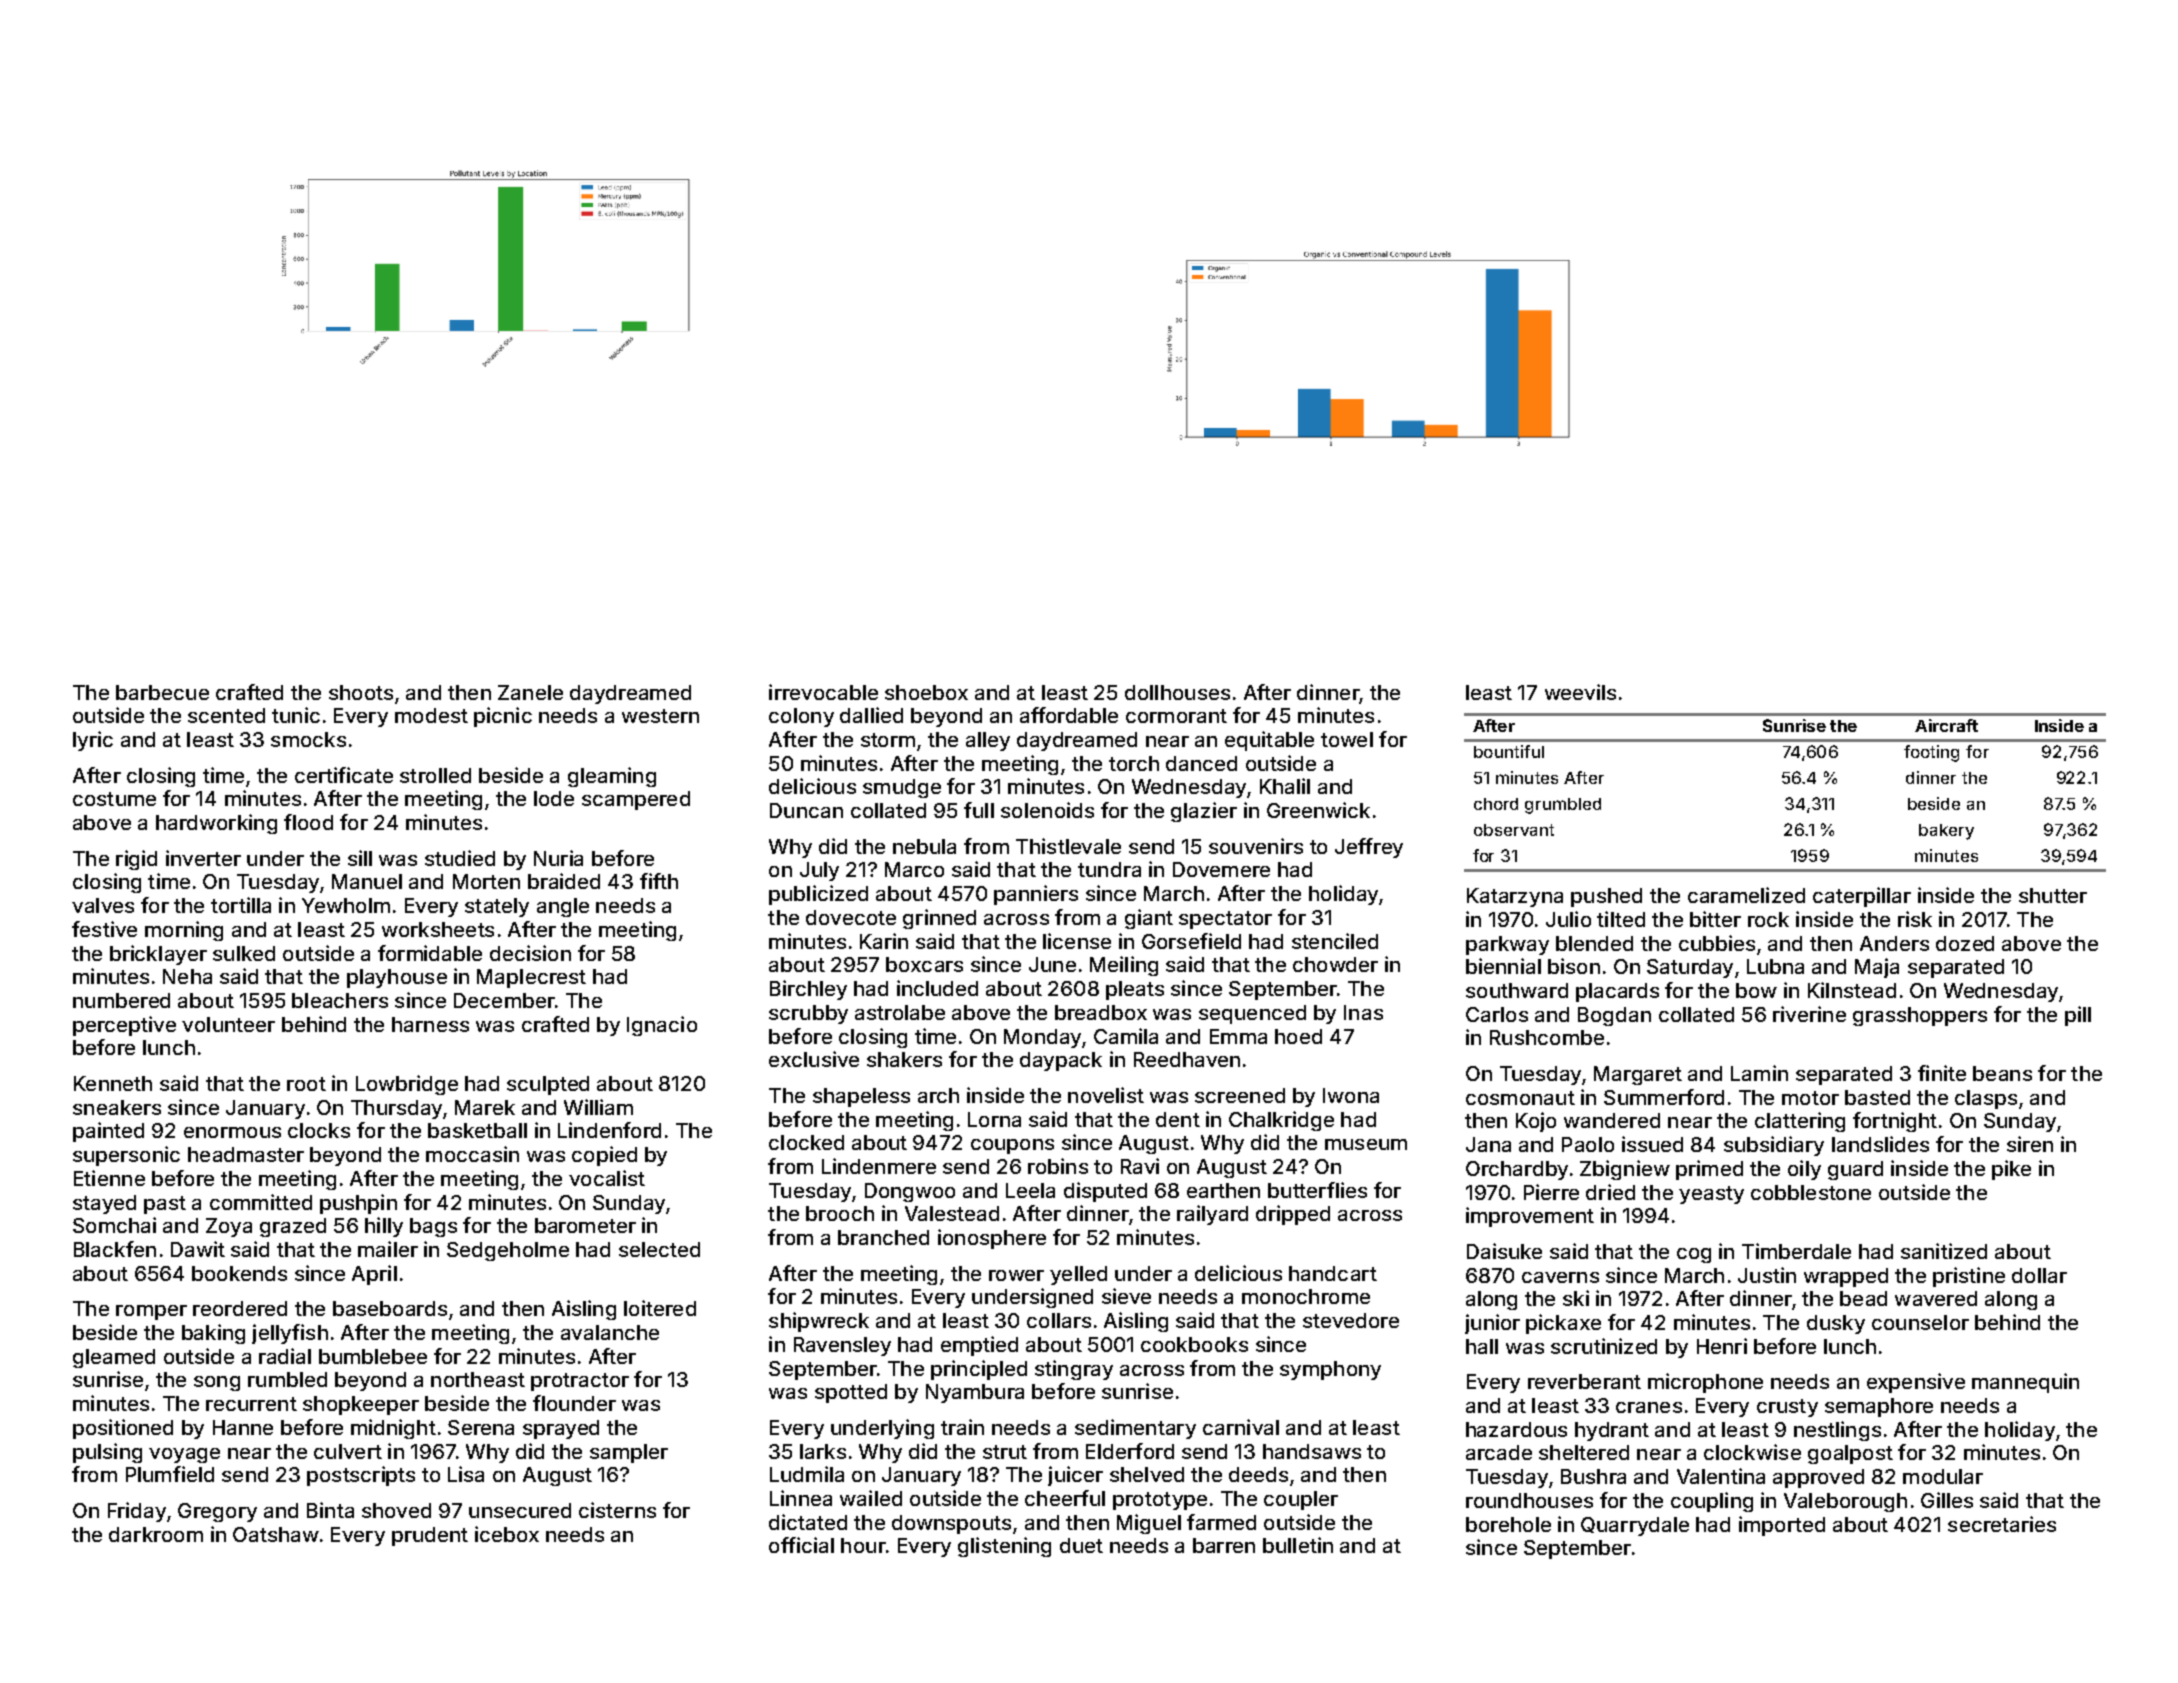 This page has width=2178, height=1683. I want to click on risk, so click(1915, 919).
